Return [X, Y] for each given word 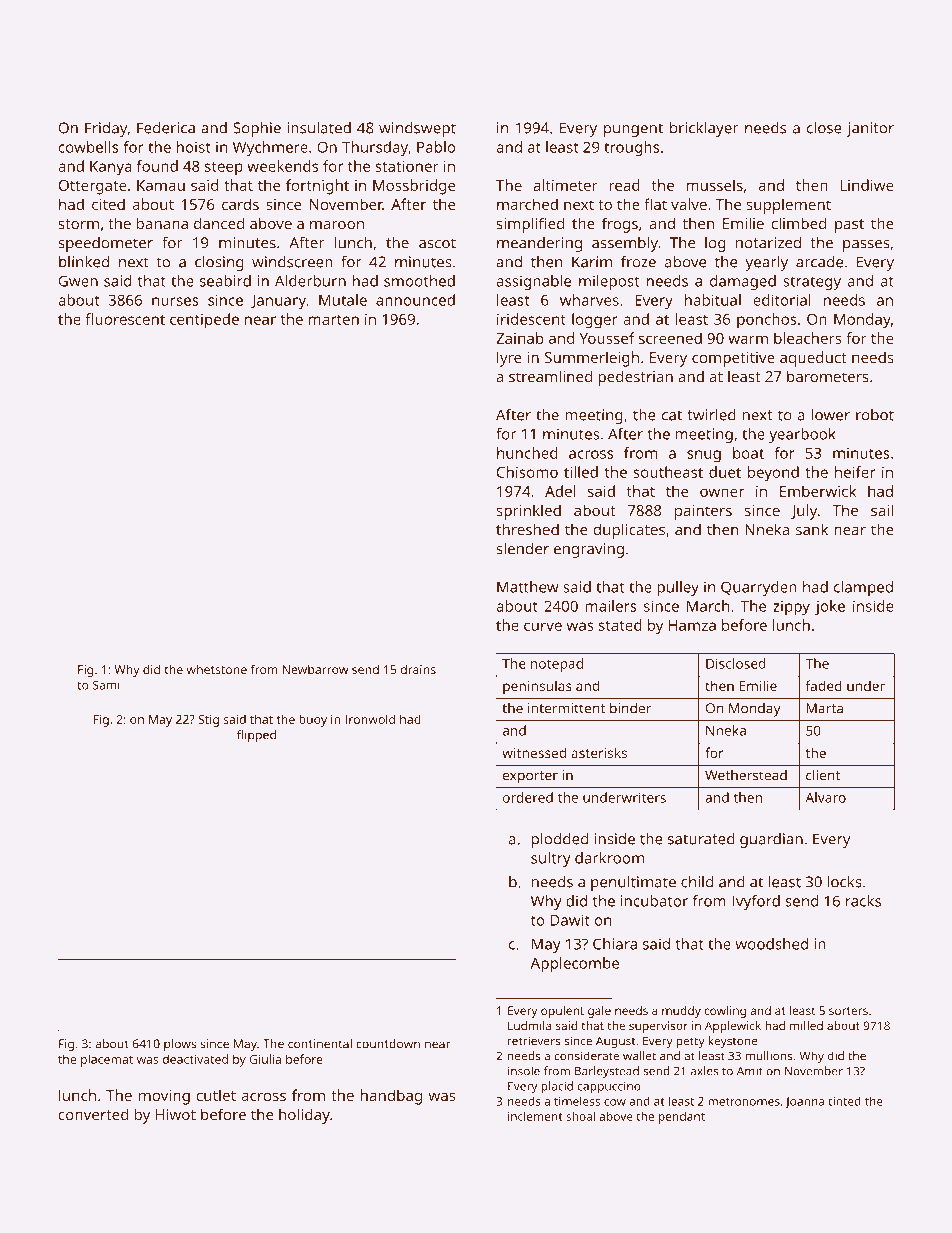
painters [703, 512]
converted [93, 1114]
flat [655, 204]
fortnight [317, 187]
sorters [848, 1011]
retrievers [534, 1041]
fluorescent [125, 319]
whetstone [217, 669]
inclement [535, 1116]
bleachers [808, 338]
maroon [337, 225]
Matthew [528, 587]
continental [320, 1044]
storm [78, 224]
